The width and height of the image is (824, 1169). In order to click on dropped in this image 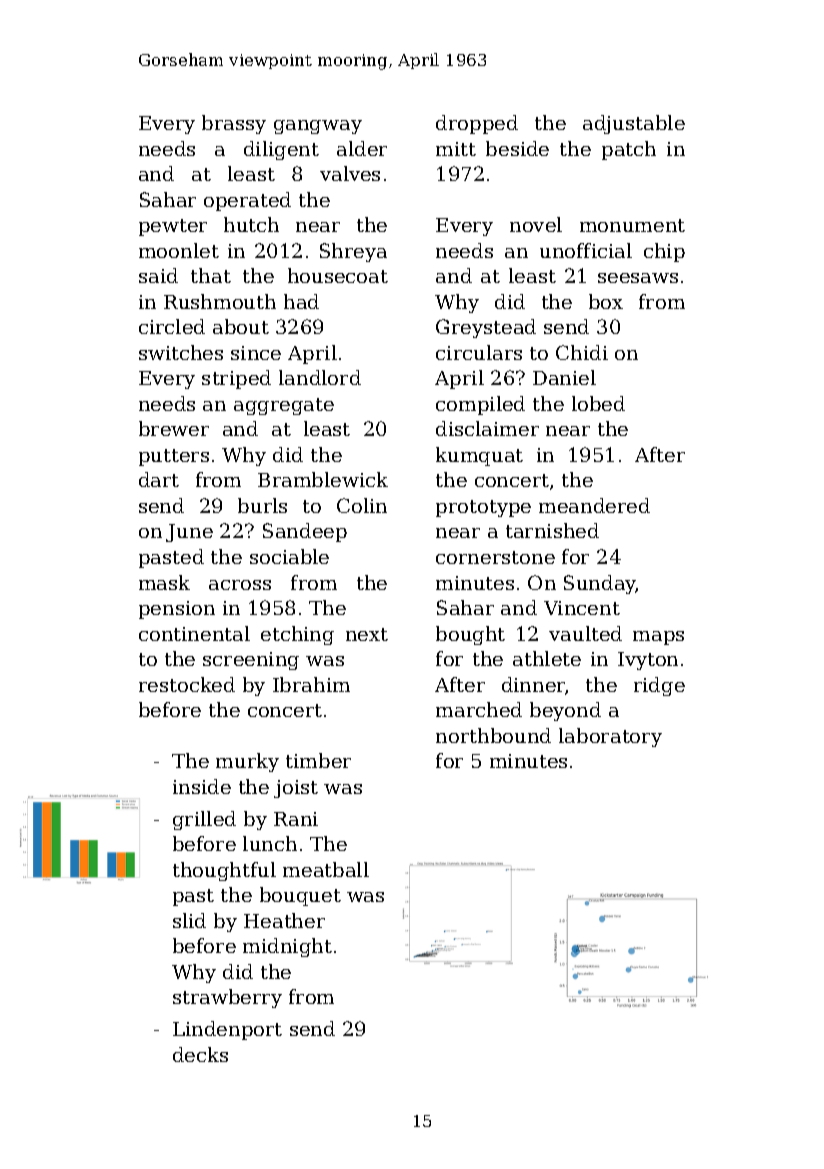, I will do `click(477, 124)`.
